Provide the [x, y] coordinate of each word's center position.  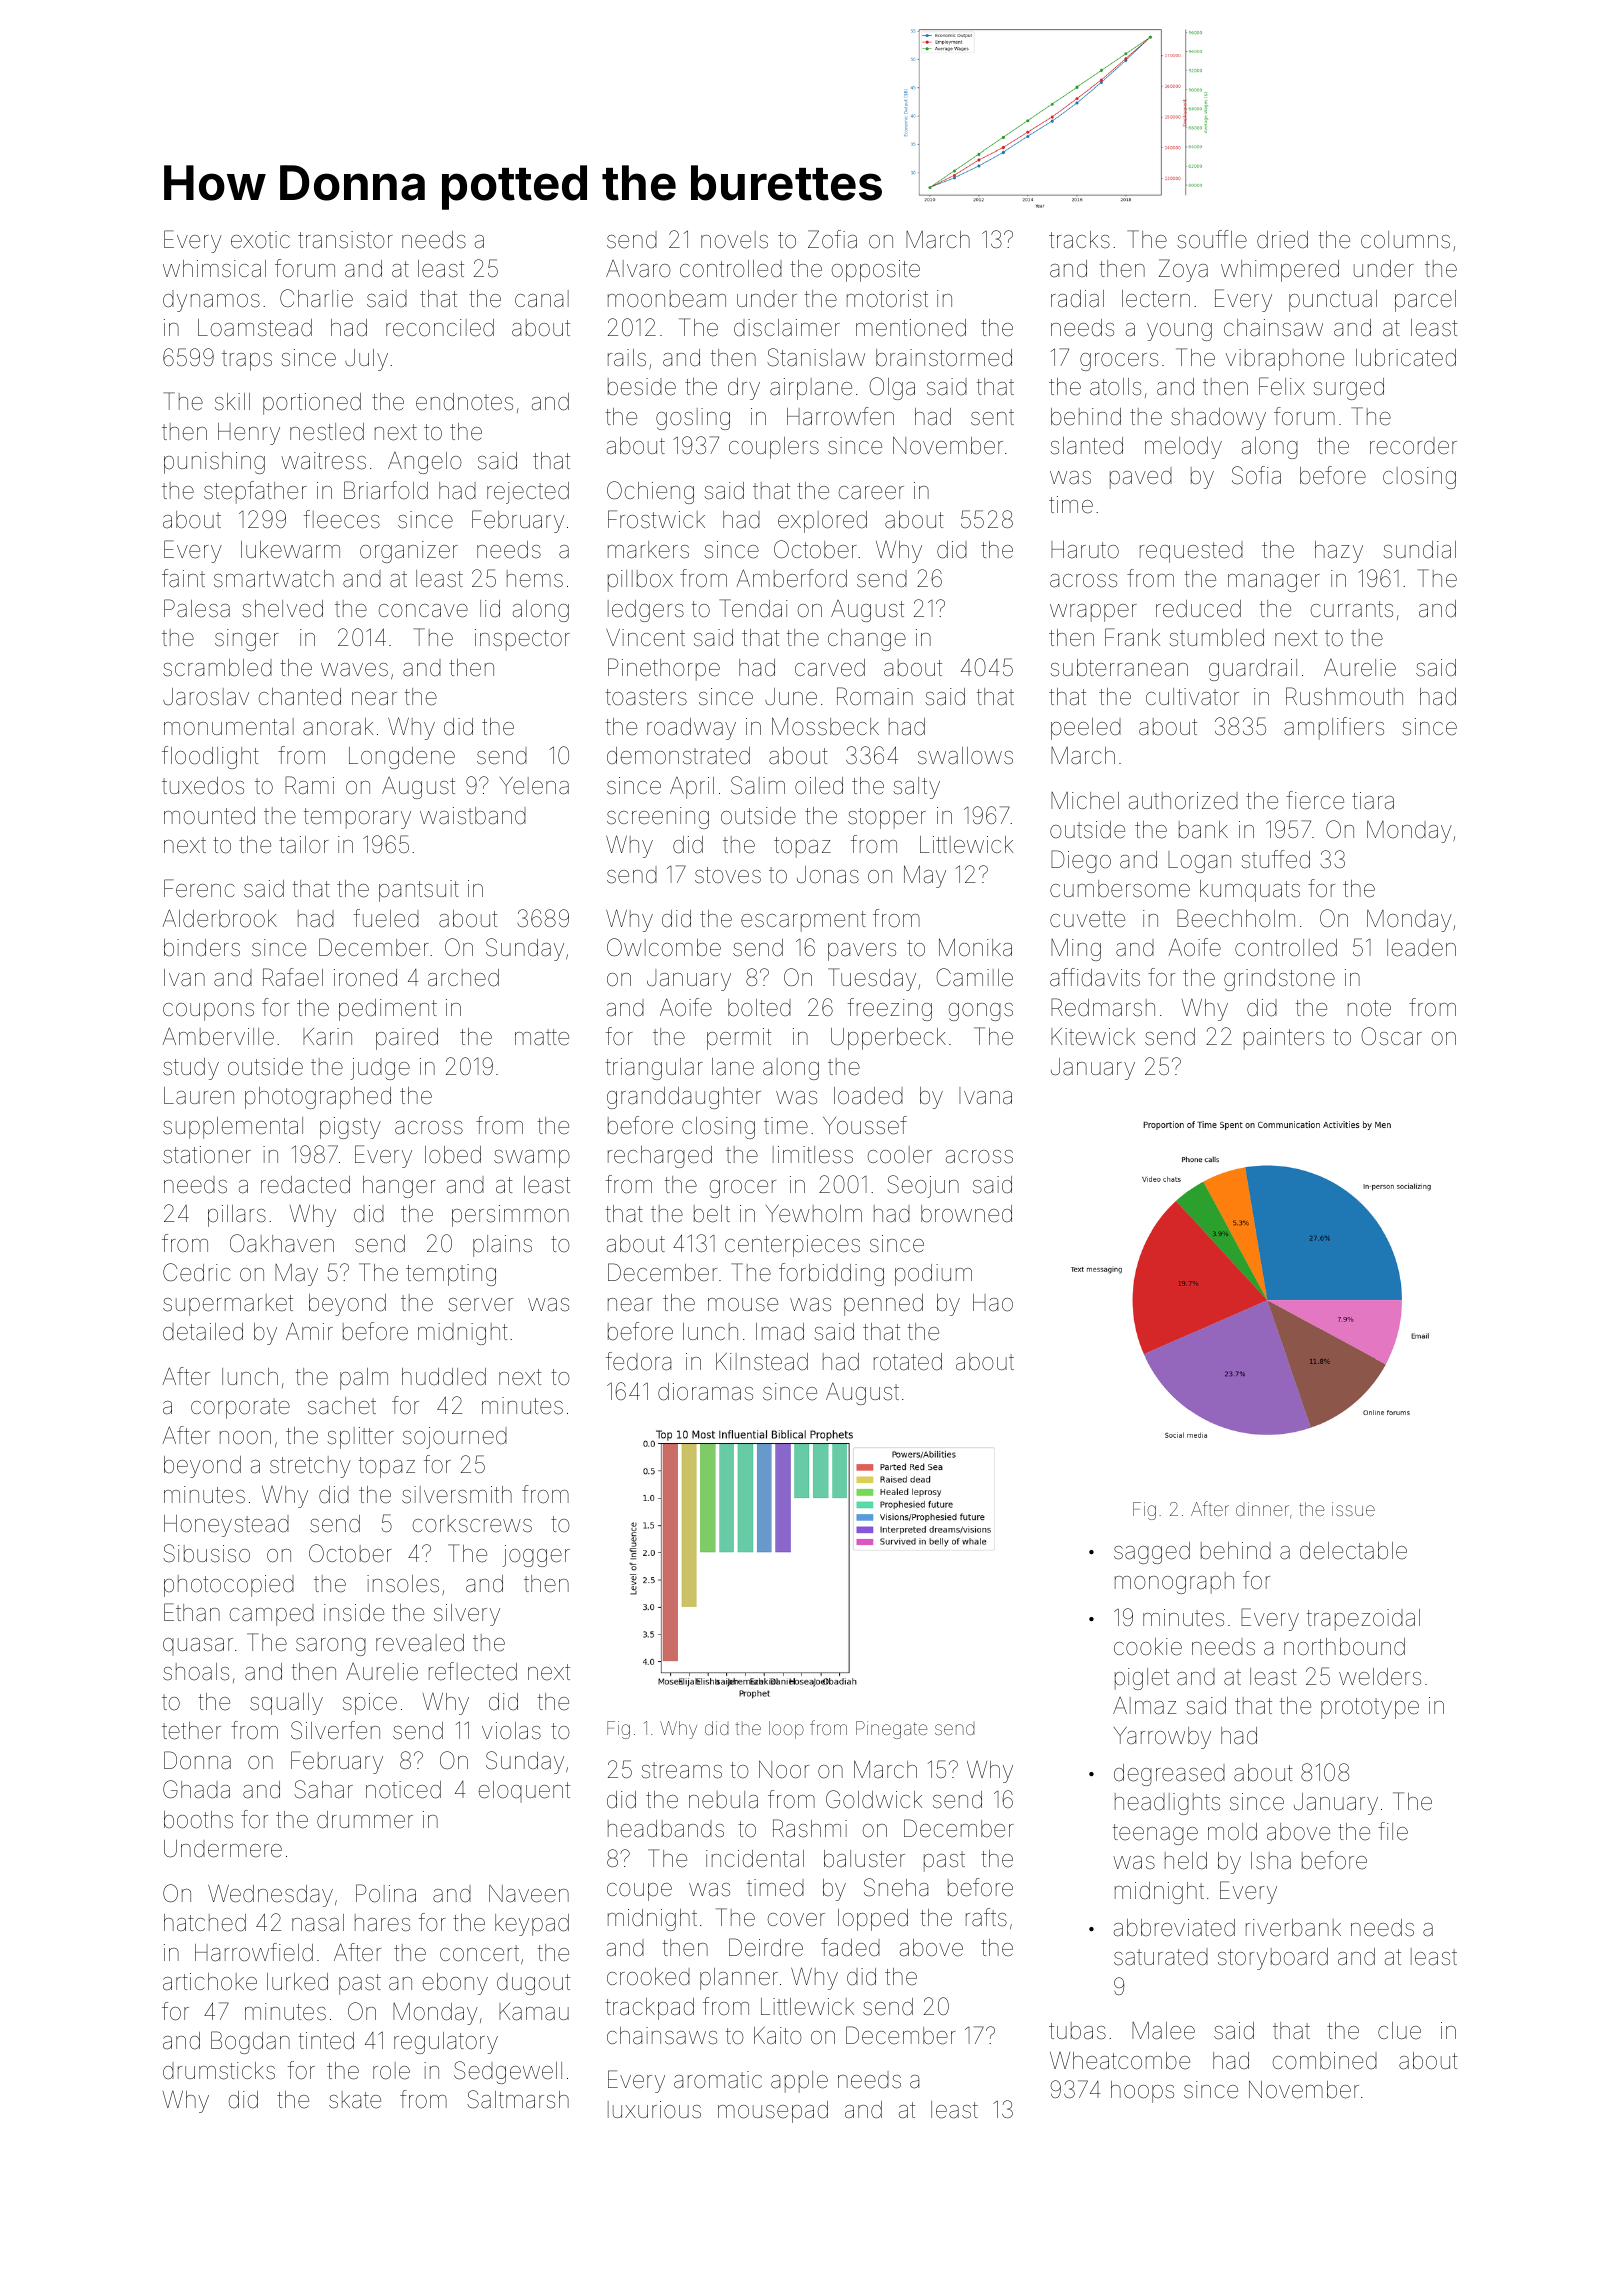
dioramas [705, 1392]
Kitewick [1093, 1037]
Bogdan [250, 2042]
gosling [693, 419]
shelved [282, 609]
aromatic [718, 2080]
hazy [1339, 552]
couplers [774, 448]
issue [1353, 1509]
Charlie [316, 298]
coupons [208, 1012]
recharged [660, 1157]
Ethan [192, 1612]
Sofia [1256, 475]
